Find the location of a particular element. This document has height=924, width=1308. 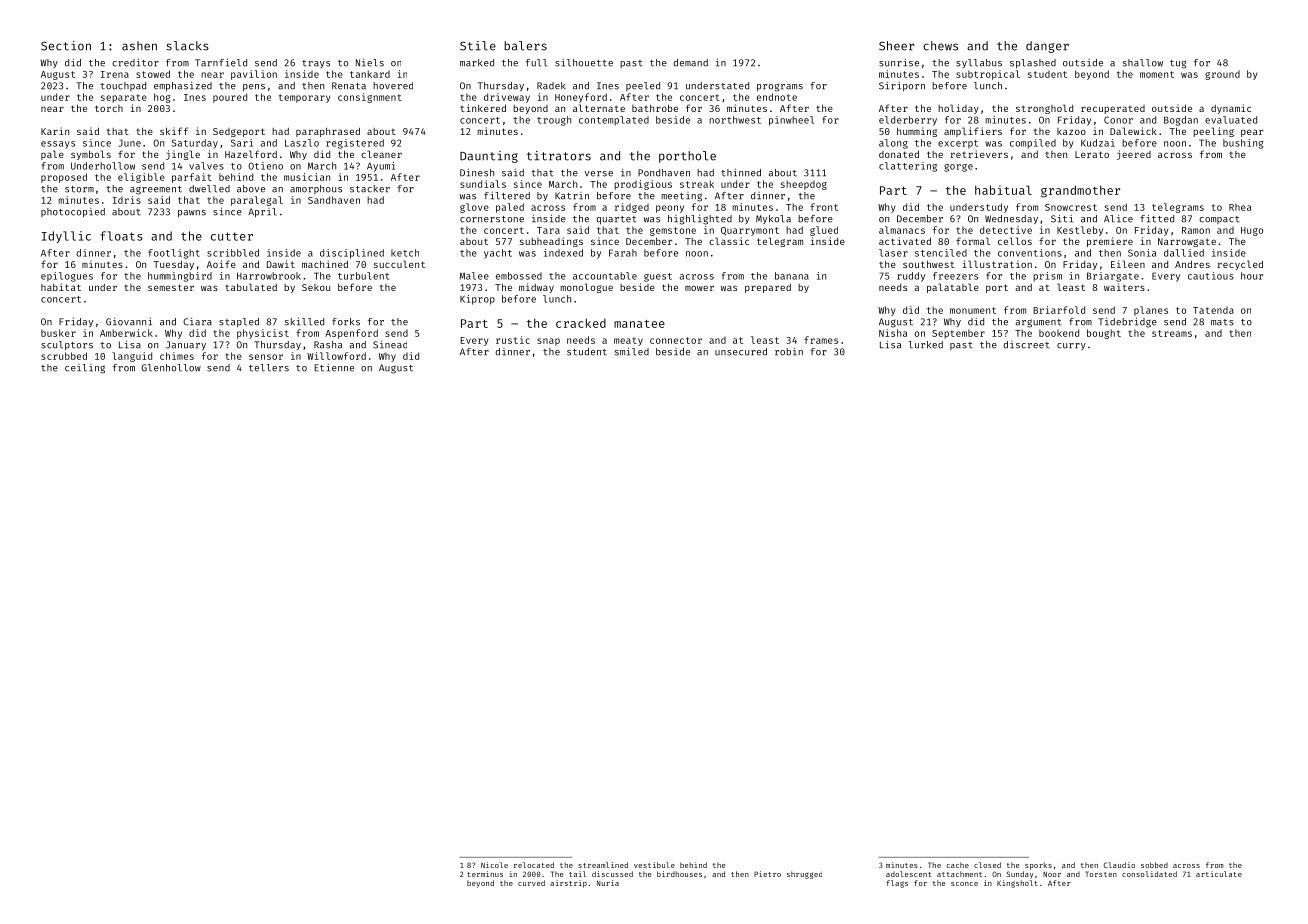

smiled is located at coordinates (632, 351).
